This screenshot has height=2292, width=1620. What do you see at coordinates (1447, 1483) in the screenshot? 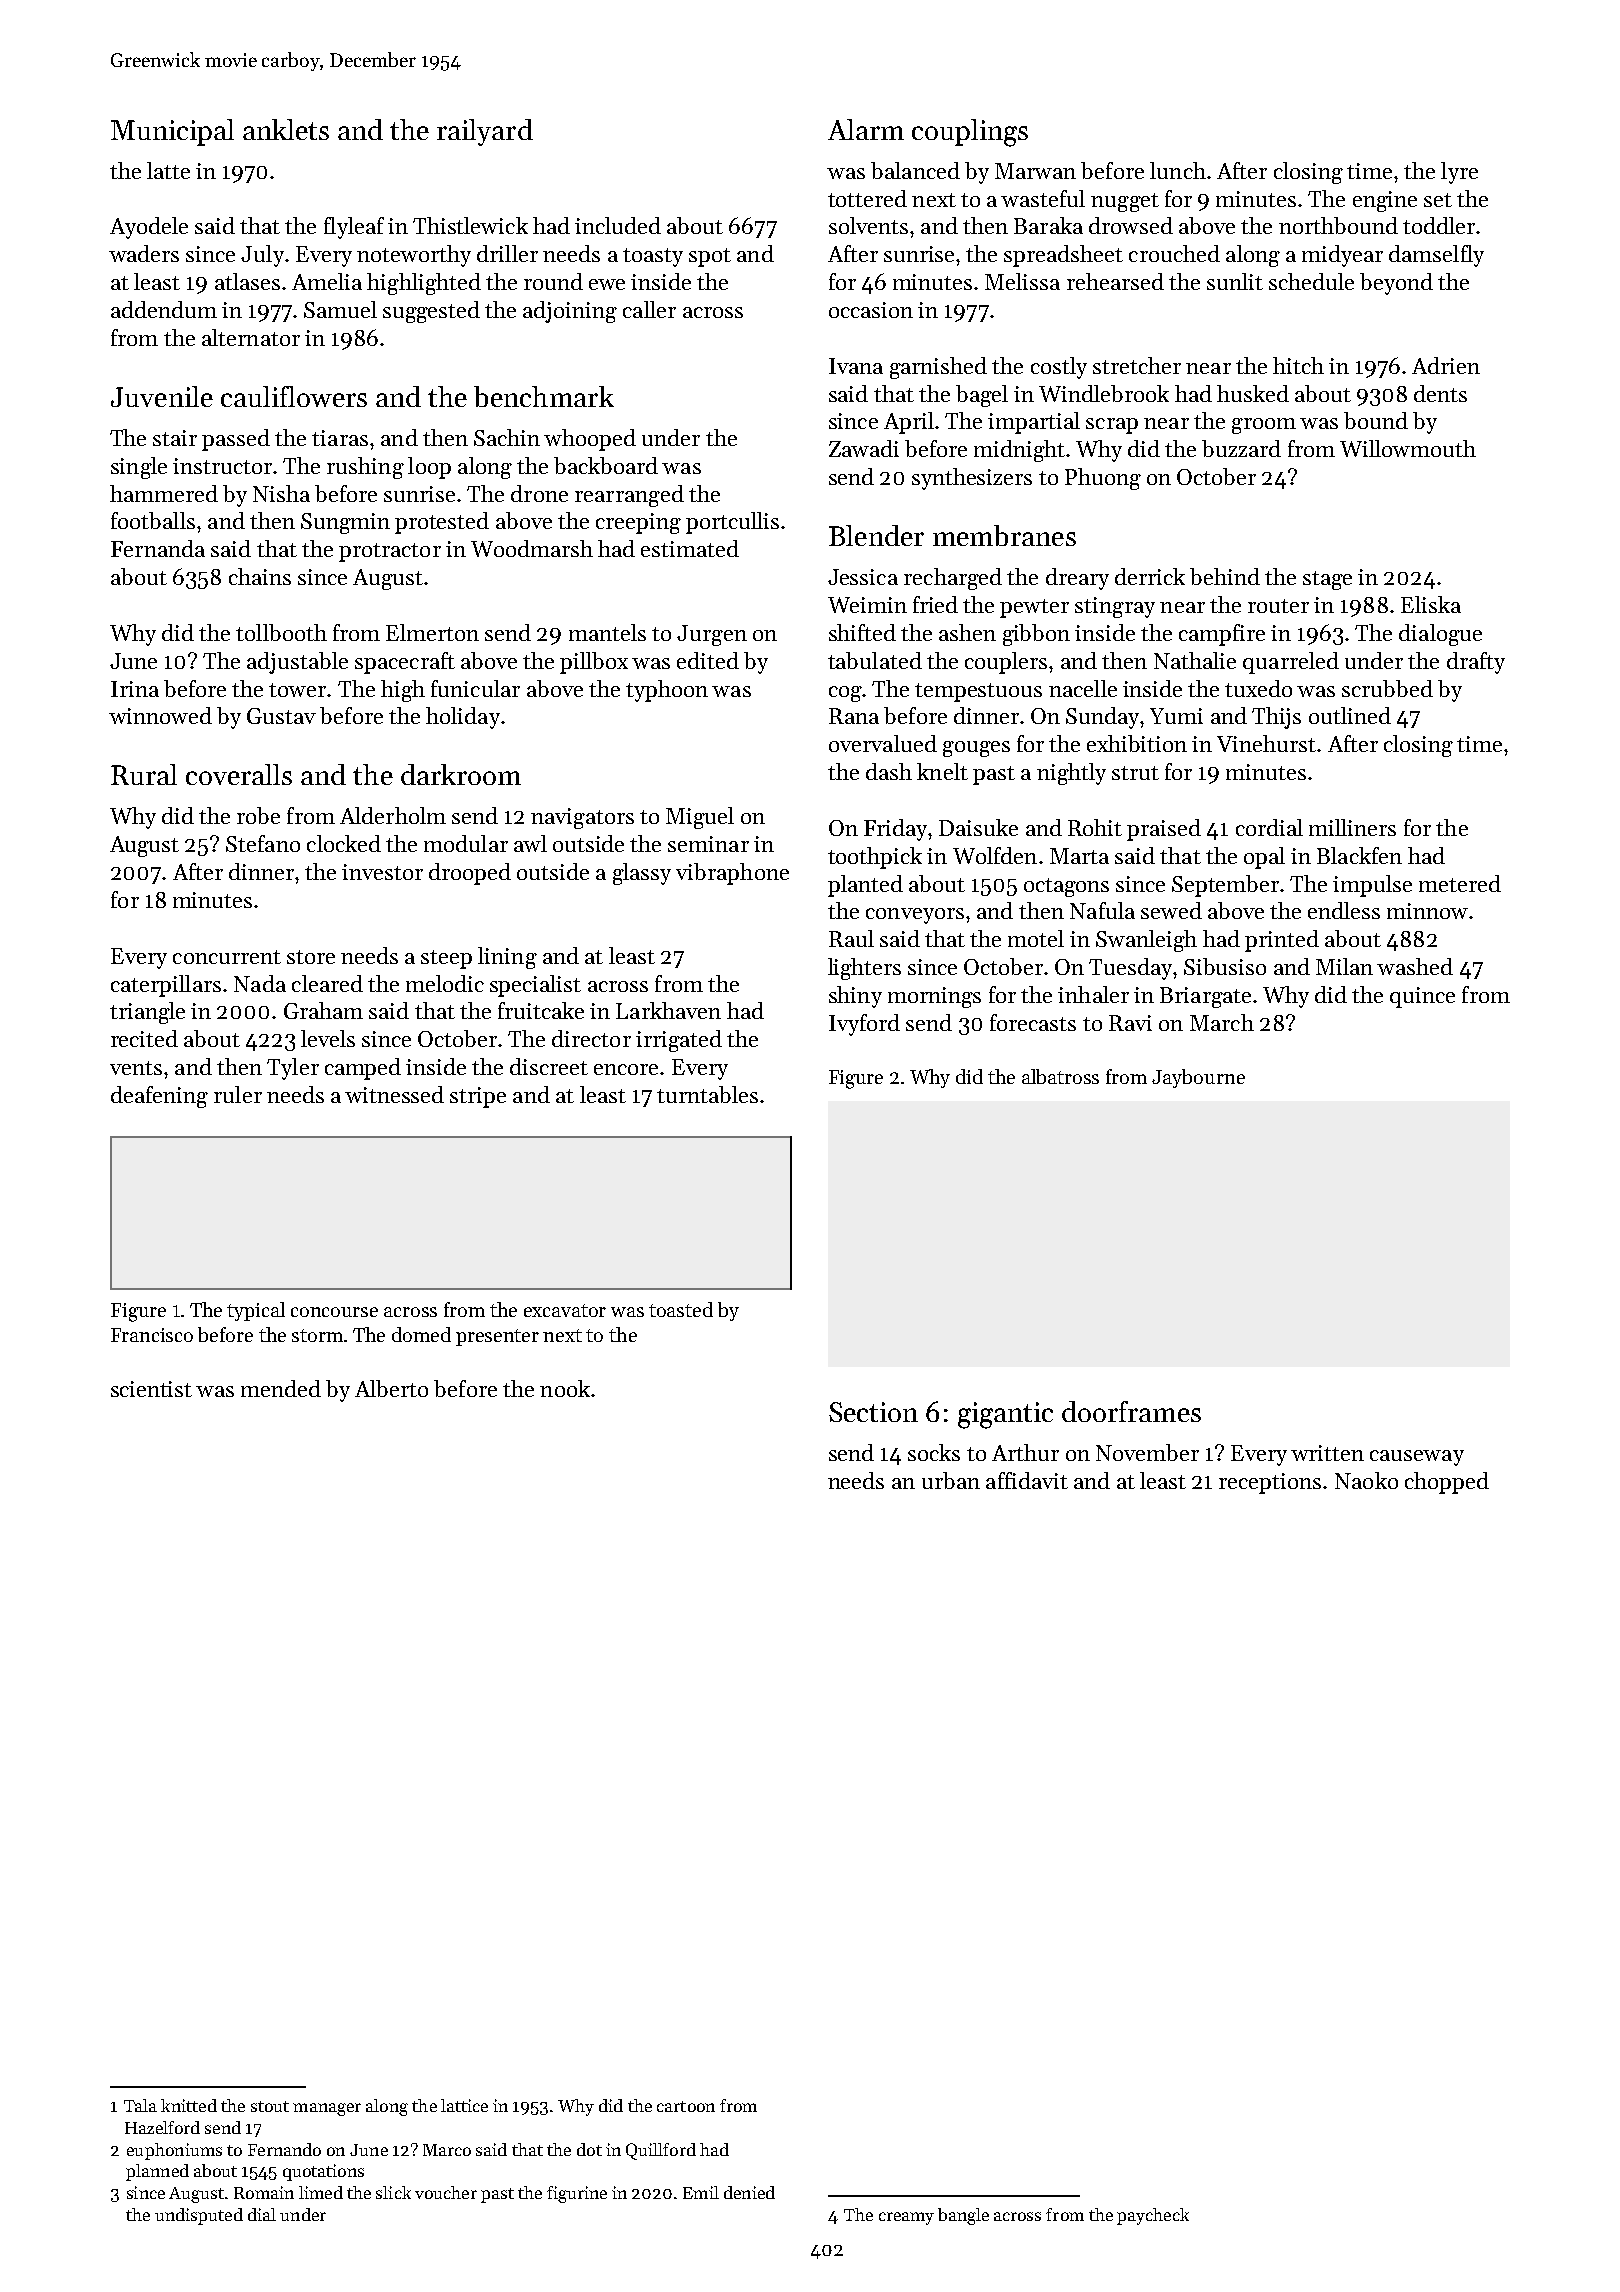
I see `chopped` at bounding box center [1447, 1483].
